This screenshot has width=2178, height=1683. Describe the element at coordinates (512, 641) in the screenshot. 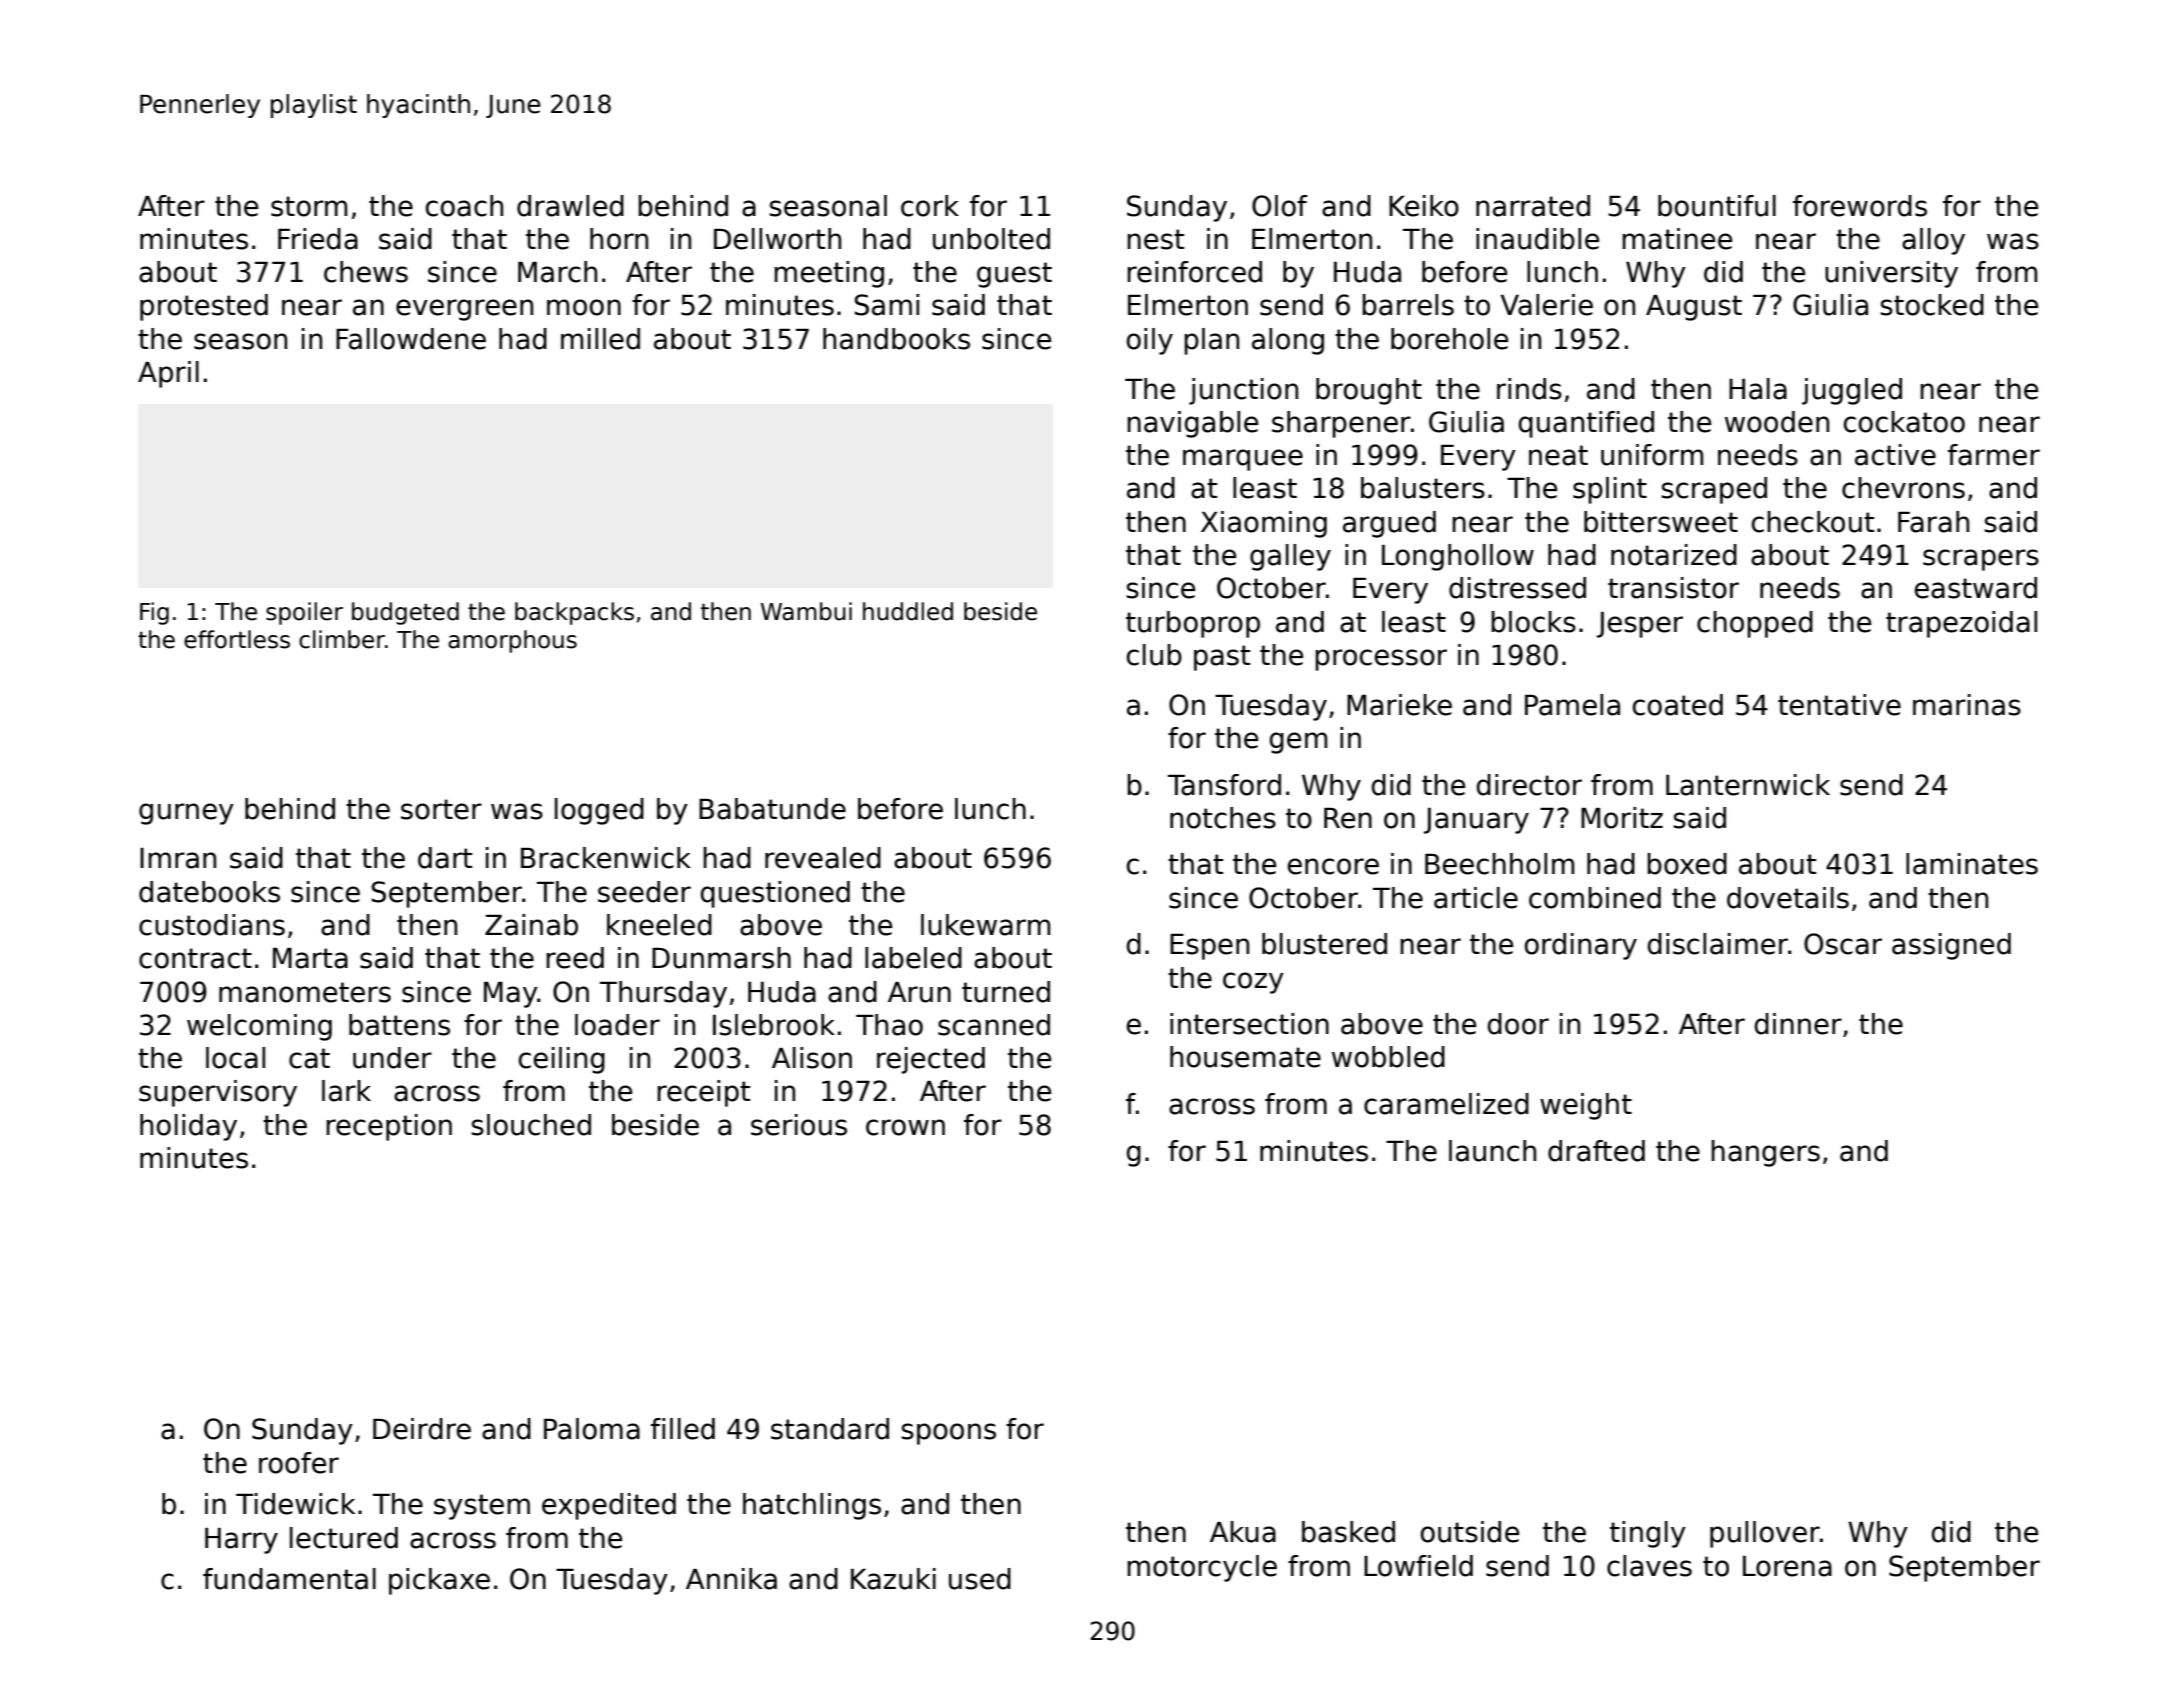

I see `amorphous` at that location.
